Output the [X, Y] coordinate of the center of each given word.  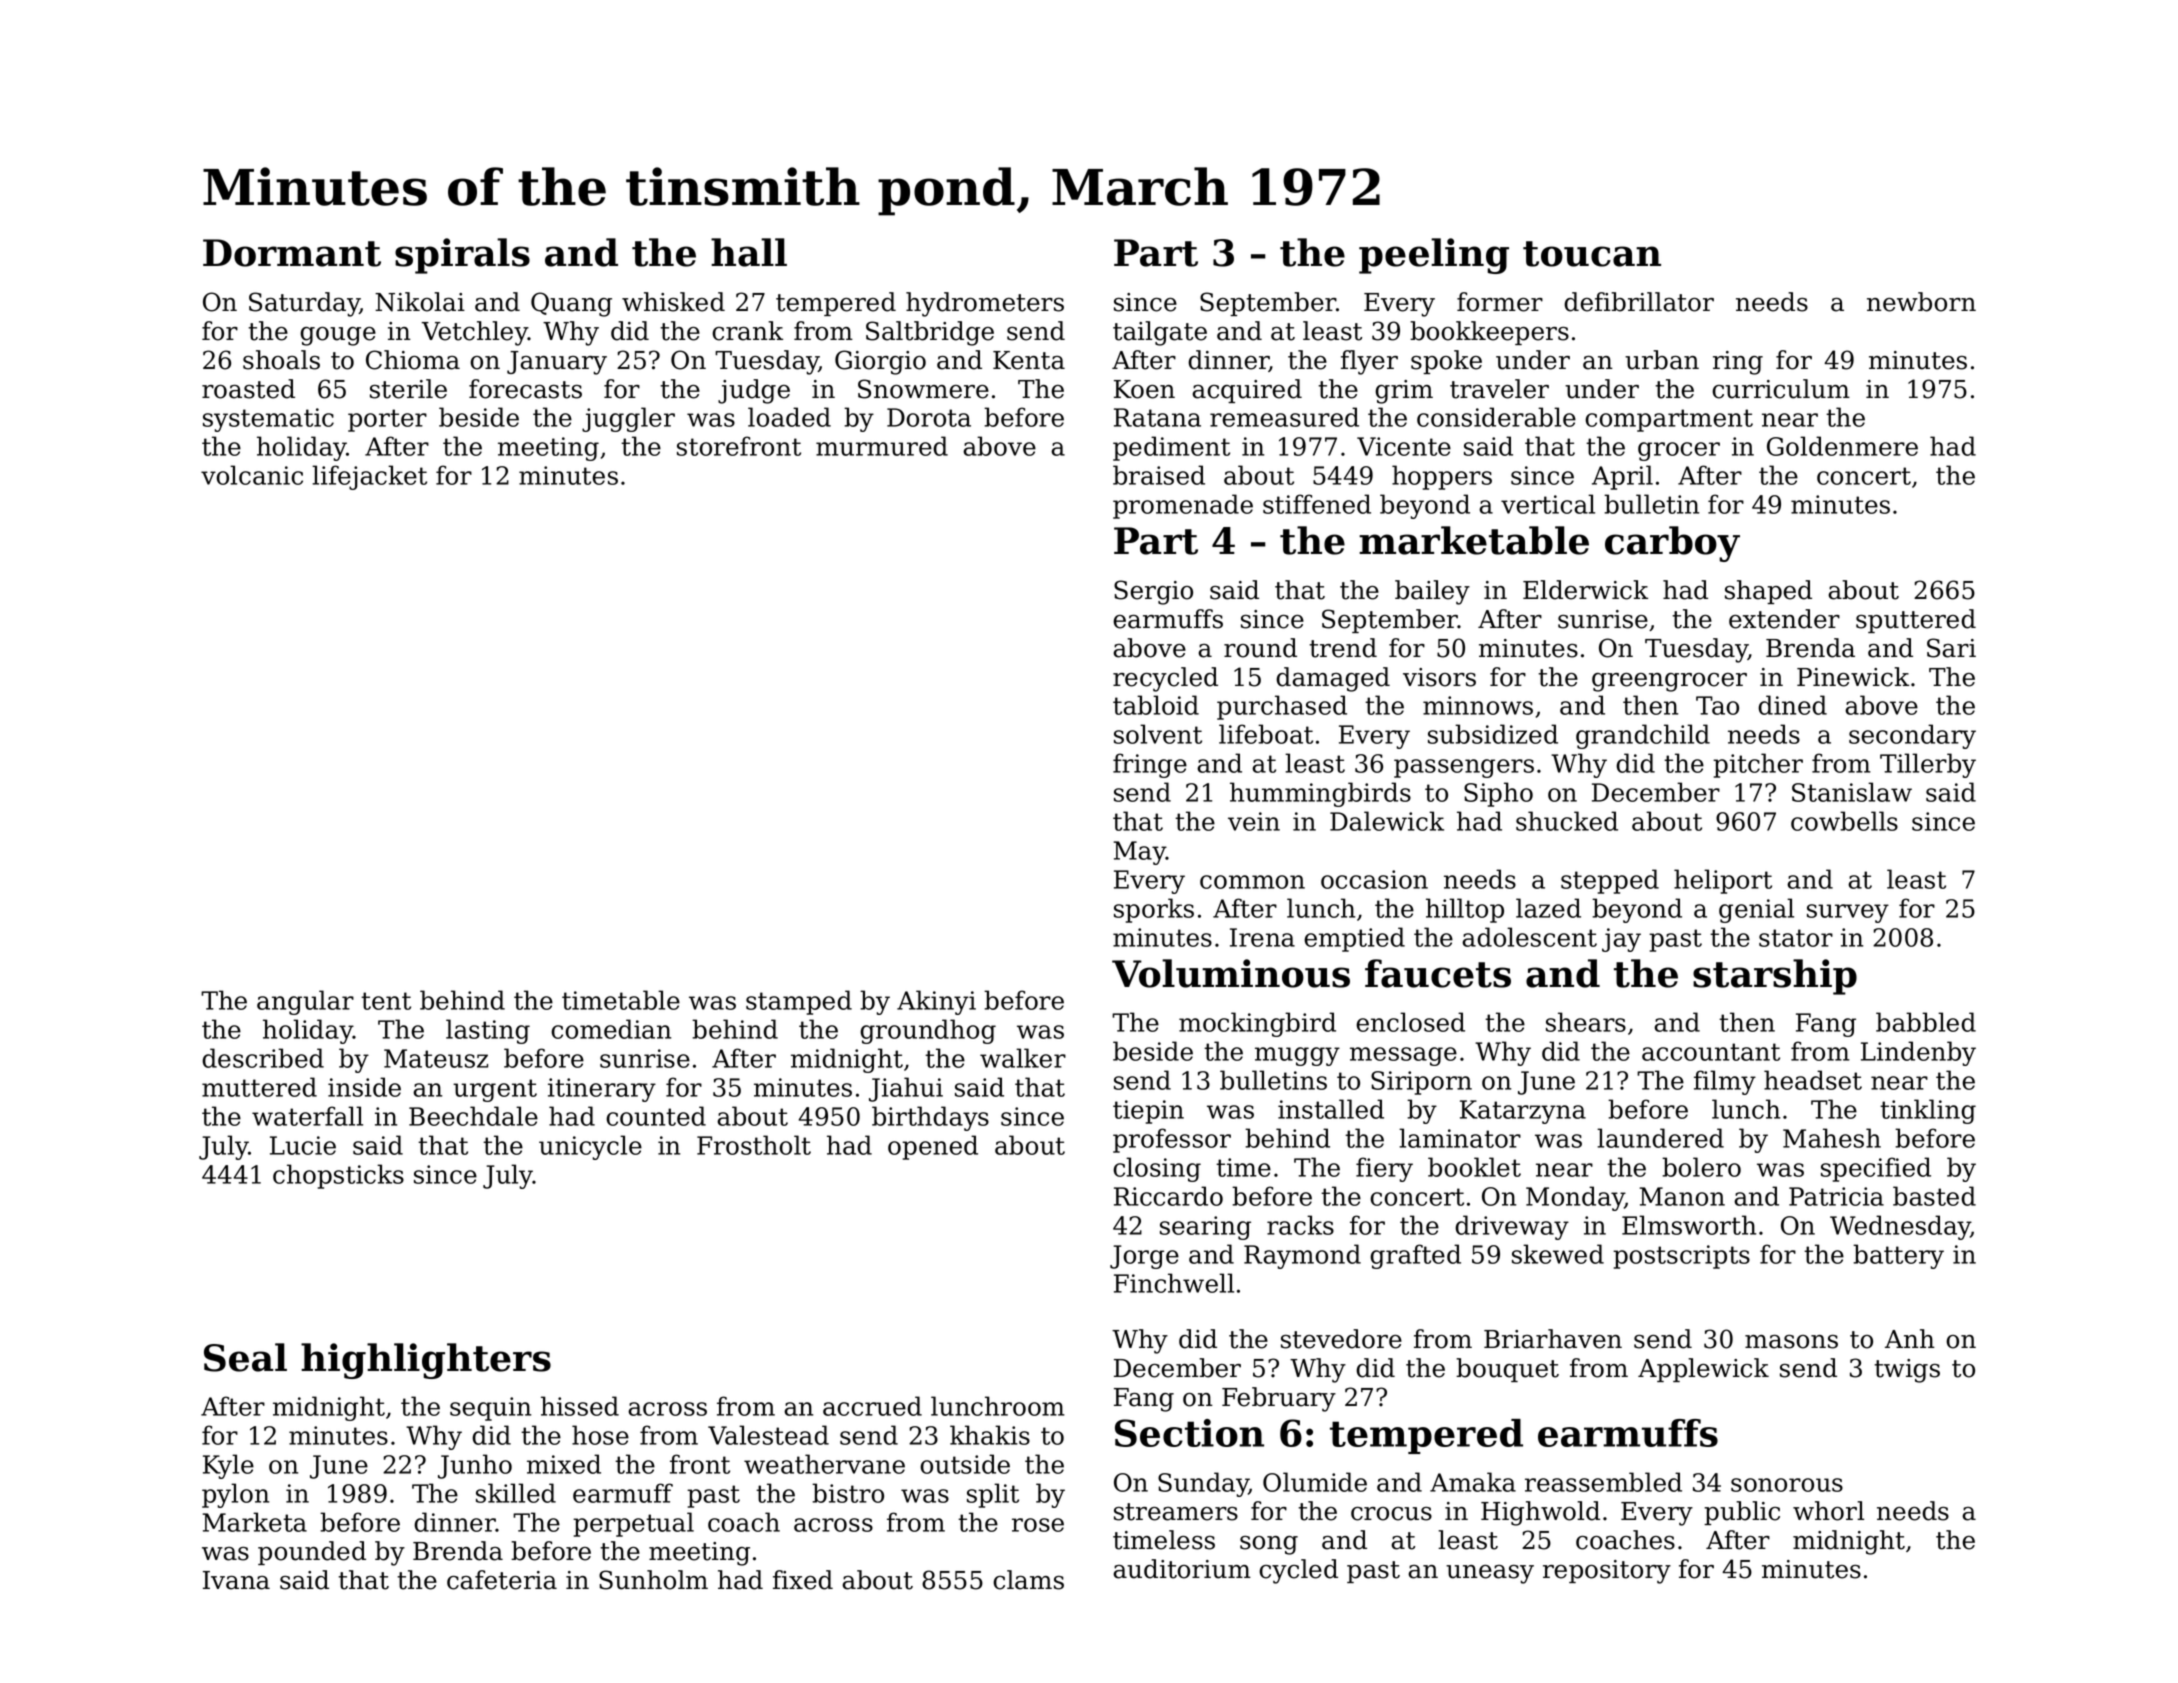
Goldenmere [1842, 446]
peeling [1434, 256]
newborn [1921, 302]
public [1742, 1513]
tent [386, 1001]
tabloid [1156, 705]
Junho [475, 1466]
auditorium [1182, 1569]
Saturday [304, 304]
